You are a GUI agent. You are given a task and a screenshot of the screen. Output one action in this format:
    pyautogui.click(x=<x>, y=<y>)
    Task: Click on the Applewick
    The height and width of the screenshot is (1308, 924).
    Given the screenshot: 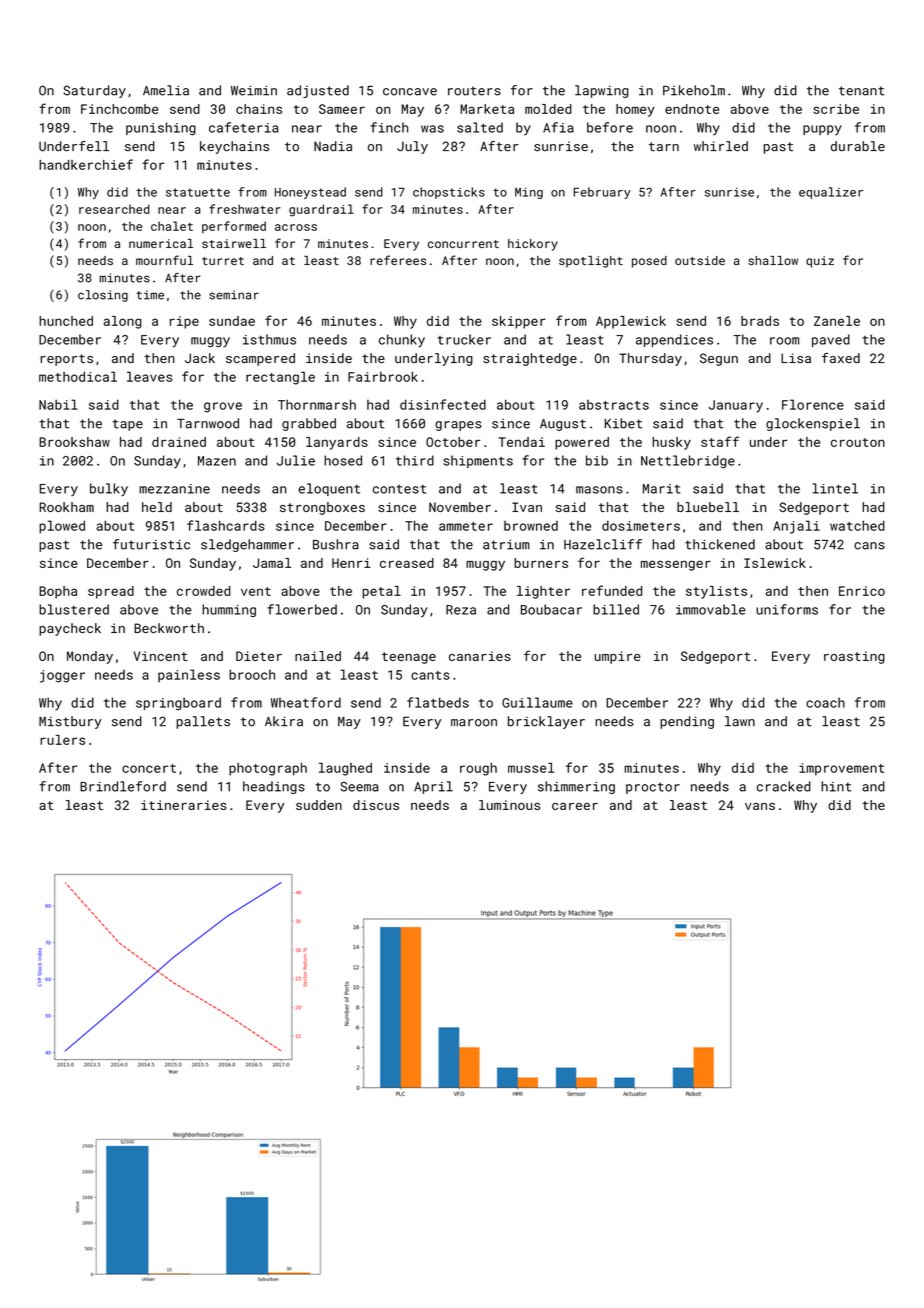 What is the action you would take?
    pyautogui.click(x=631, y=322)
